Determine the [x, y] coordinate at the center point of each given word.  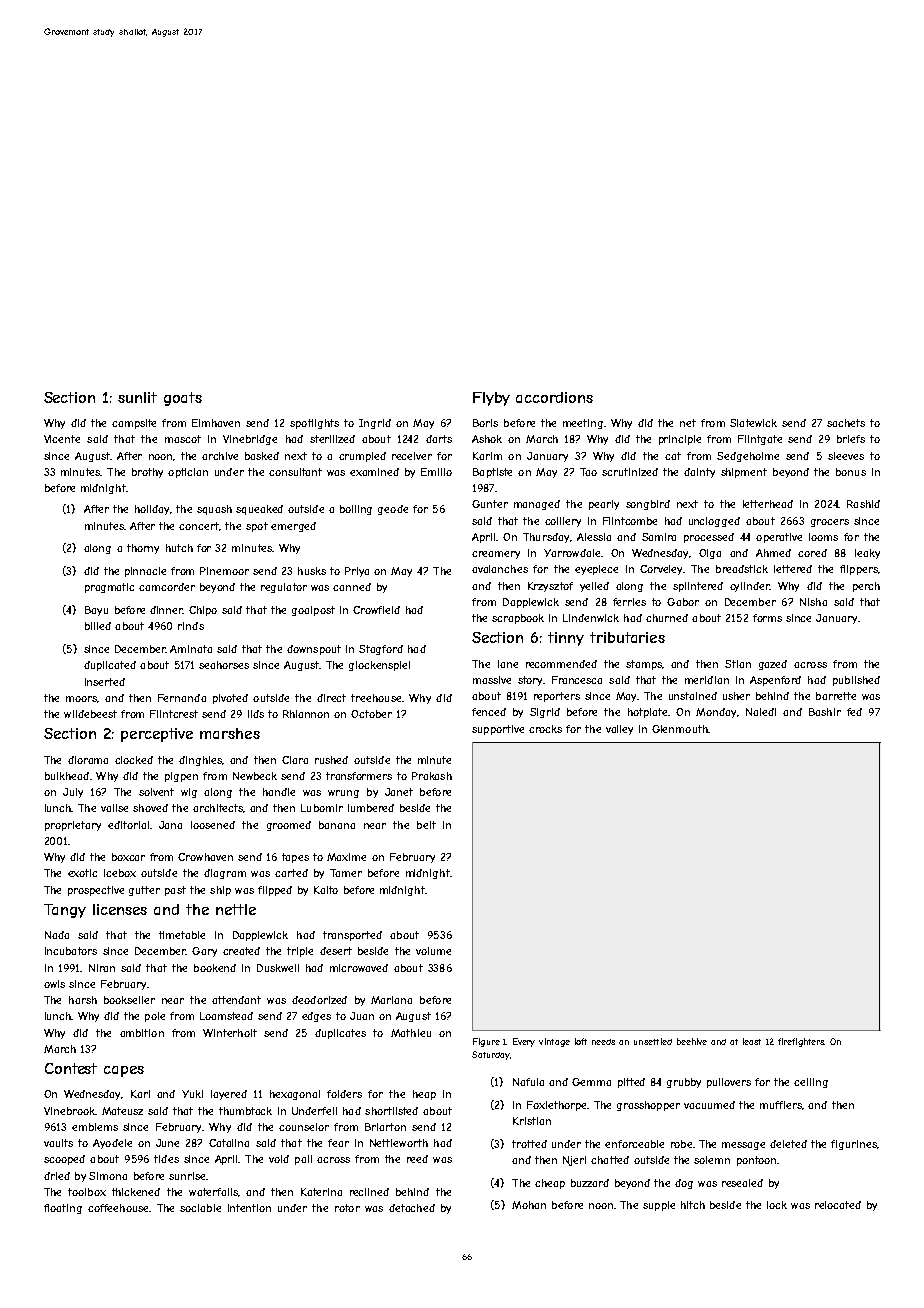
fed [854, 712]
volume [433, 951]
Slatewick [753, 423]
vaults [58, 1143]
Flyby [491, 399]
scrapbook [518, 619]
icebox [120, 873]
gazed [773, 665]
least [752, 1041]
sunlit [137, 397]
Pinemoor [224, 571]
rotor [347, 1208]
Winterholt [230, 1033]
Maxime [346, 857]
